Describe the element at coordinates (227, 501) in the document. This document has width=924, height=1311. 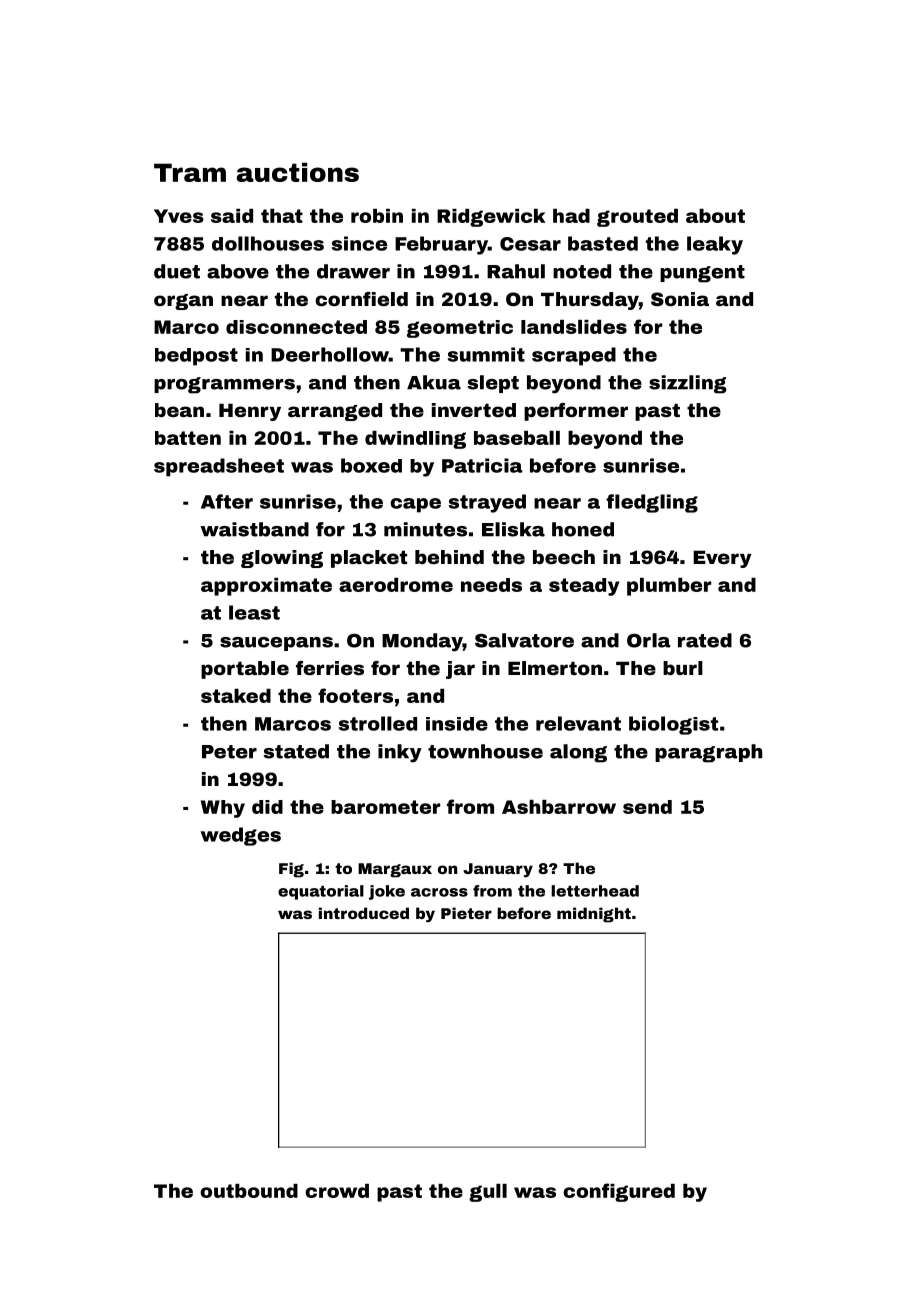
I see `After` at that location.
